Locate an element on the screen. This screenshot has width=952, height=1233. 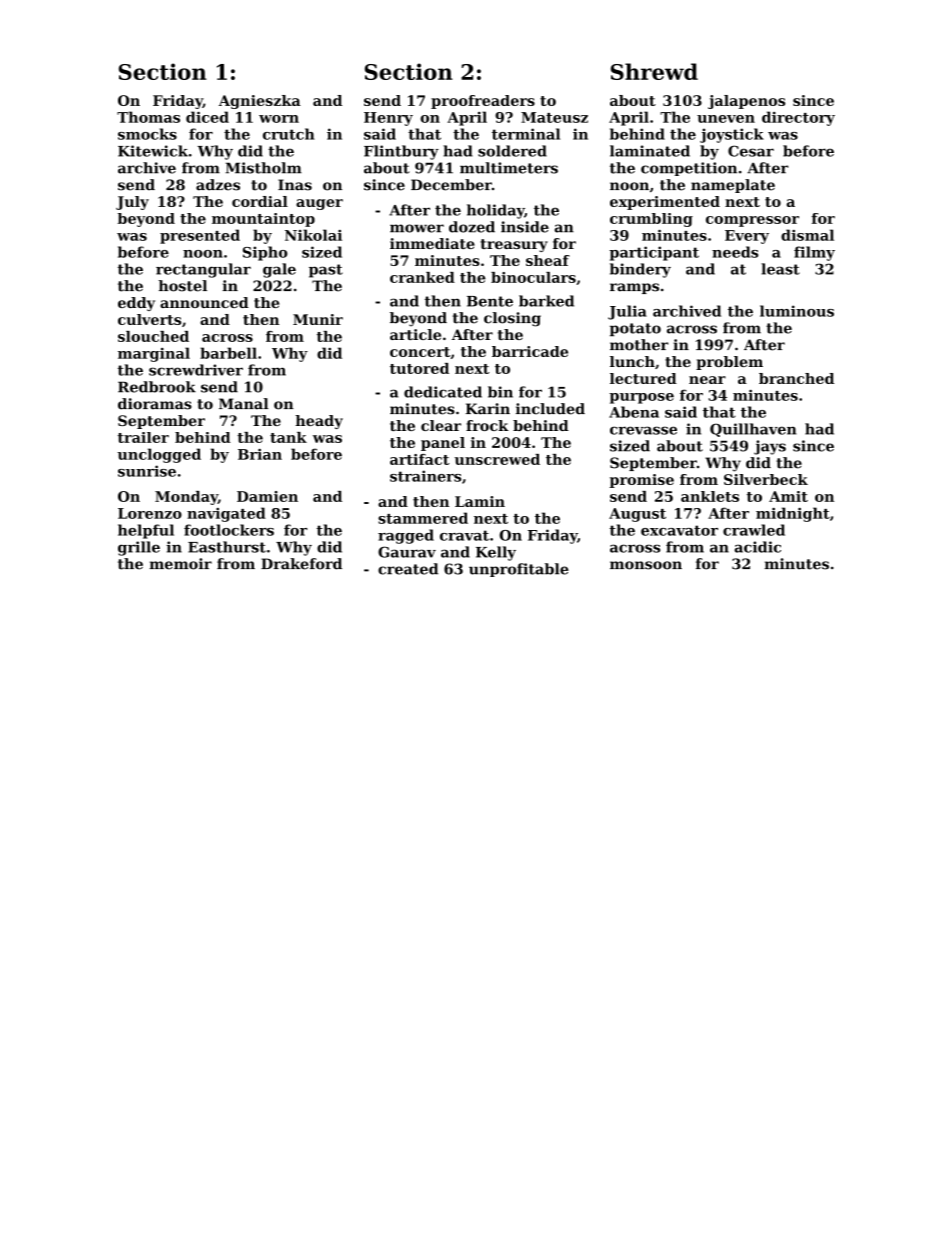
proofreaders is located at coordinates (483, 102).
